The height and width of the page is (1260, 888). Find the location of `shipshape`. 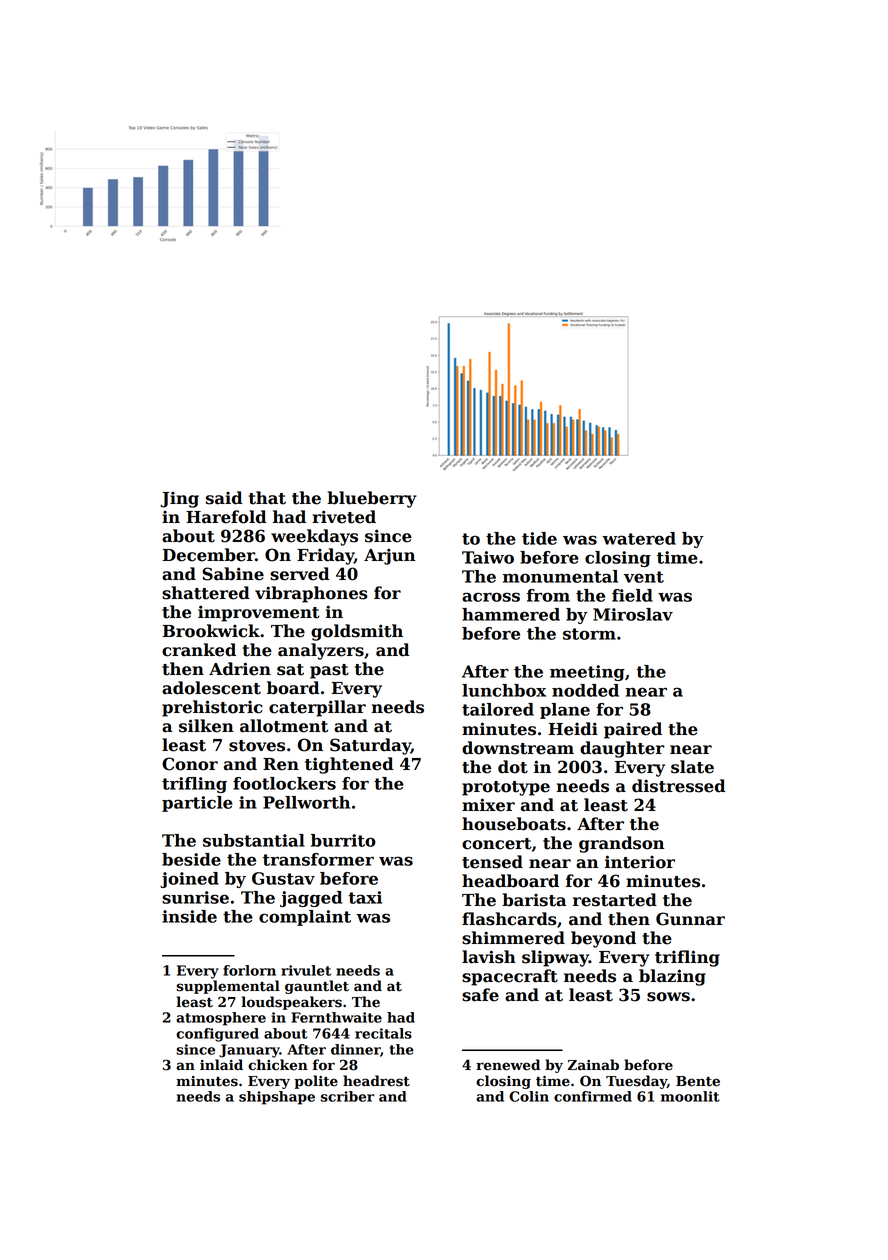

shipshape is located at coordinates (277, 1098).
